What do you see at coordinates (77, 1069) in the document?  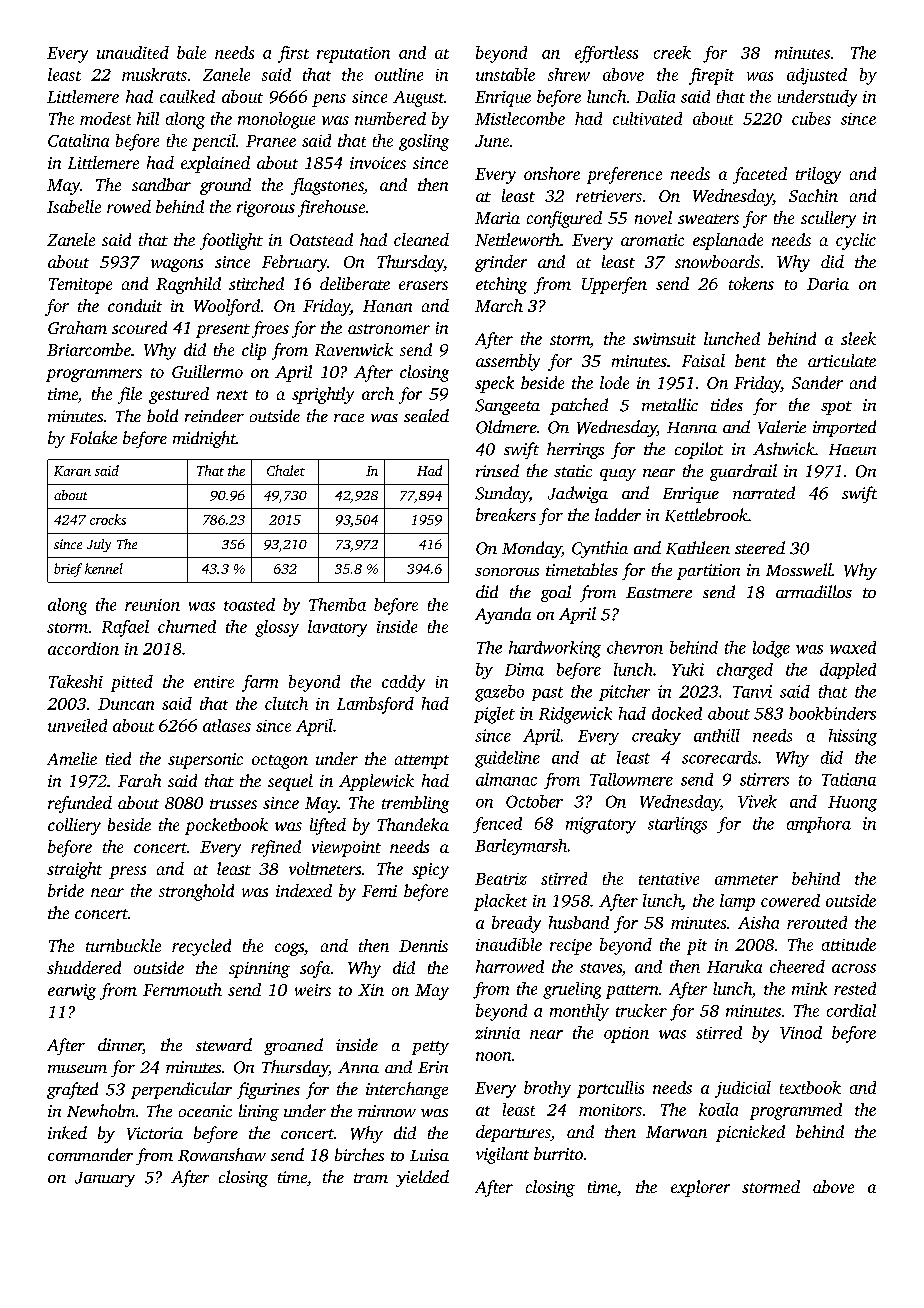 I see `museum` at bounding box center [77, 1069].
